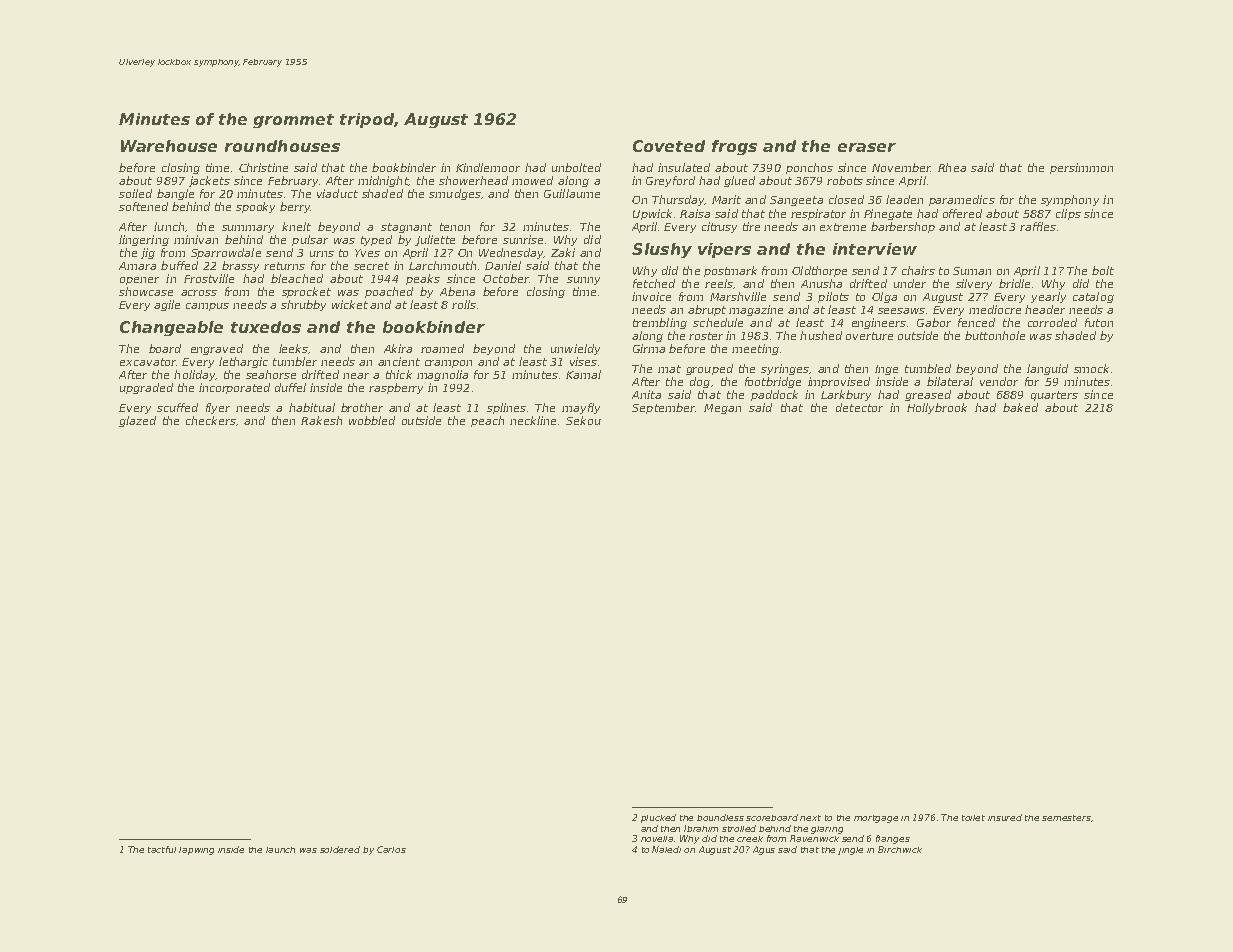 This screenshot has width=1233, height=952. What do you see at coordinates (162, 849) in the screenshot?
I see `tactful` at bounding box center [162, 849].
